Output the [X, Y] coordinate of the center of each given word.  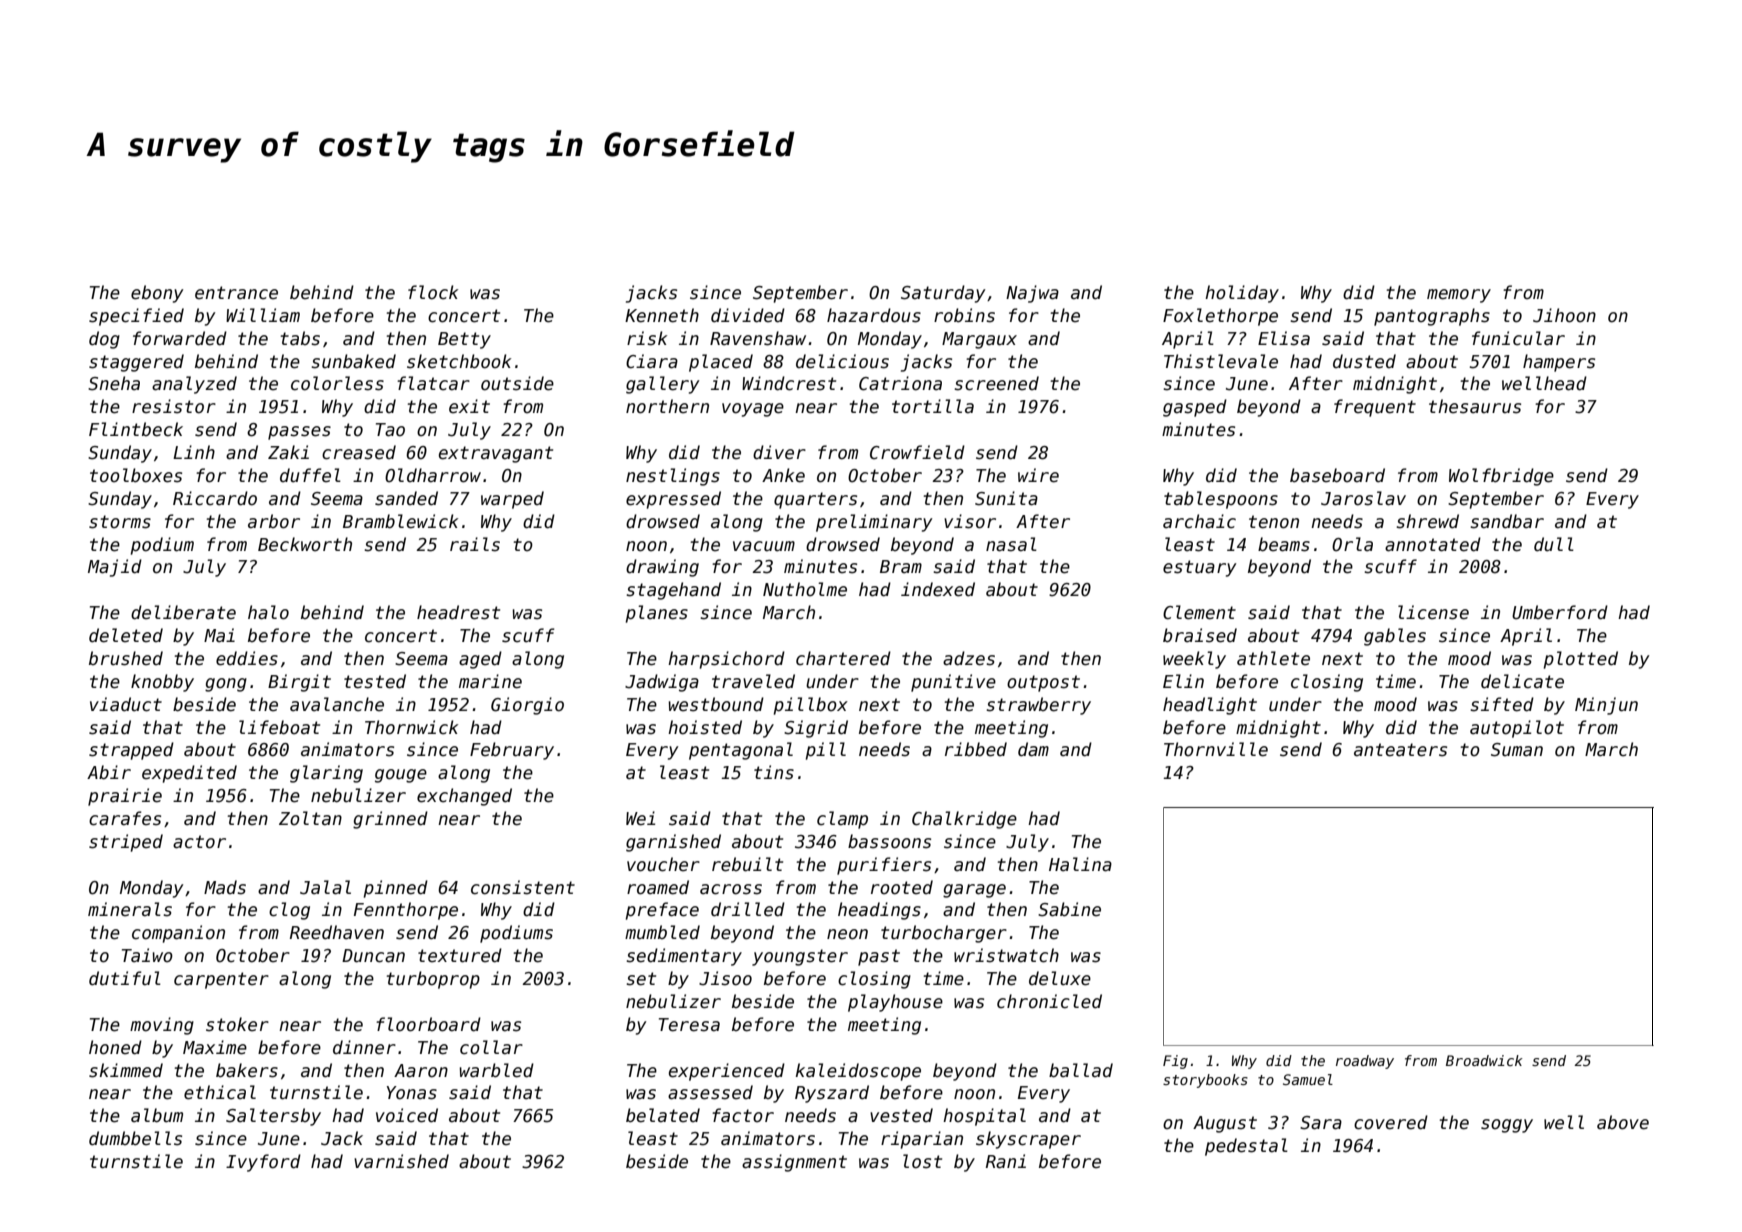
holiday [1242, 294]
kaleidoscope [858, 1072]
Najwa [1032, 294]
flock [433, 292]
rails [475, 544]
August [1225, 1124]
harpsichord [726, 660]
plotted [1581, 660]
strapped [131, 751]
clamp [842, 820]
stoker [237, 1024]
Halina [1080, 864]
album [157, 1115]
